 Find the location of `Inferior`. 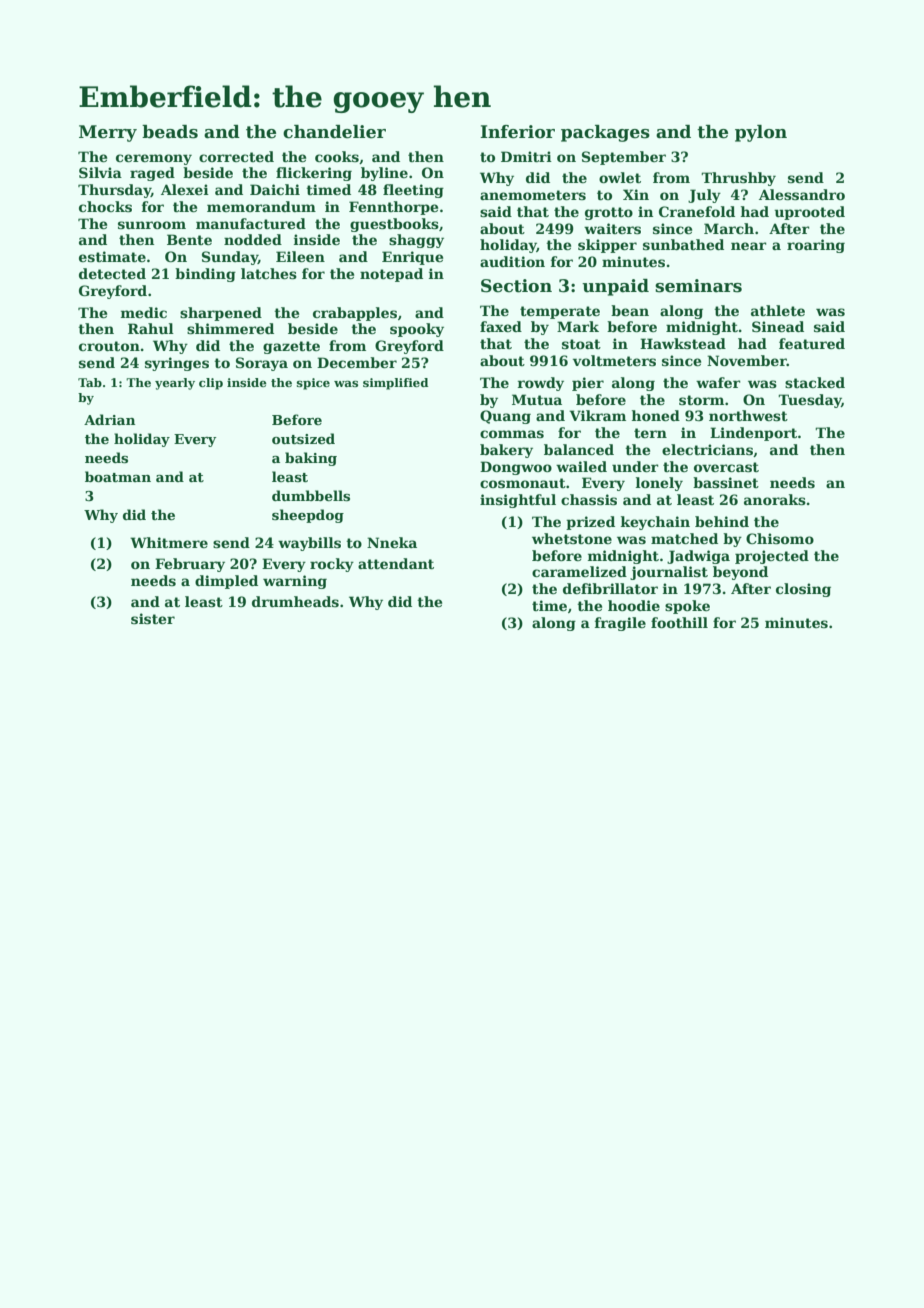

Inferior is located at coordinates (517, 132).
